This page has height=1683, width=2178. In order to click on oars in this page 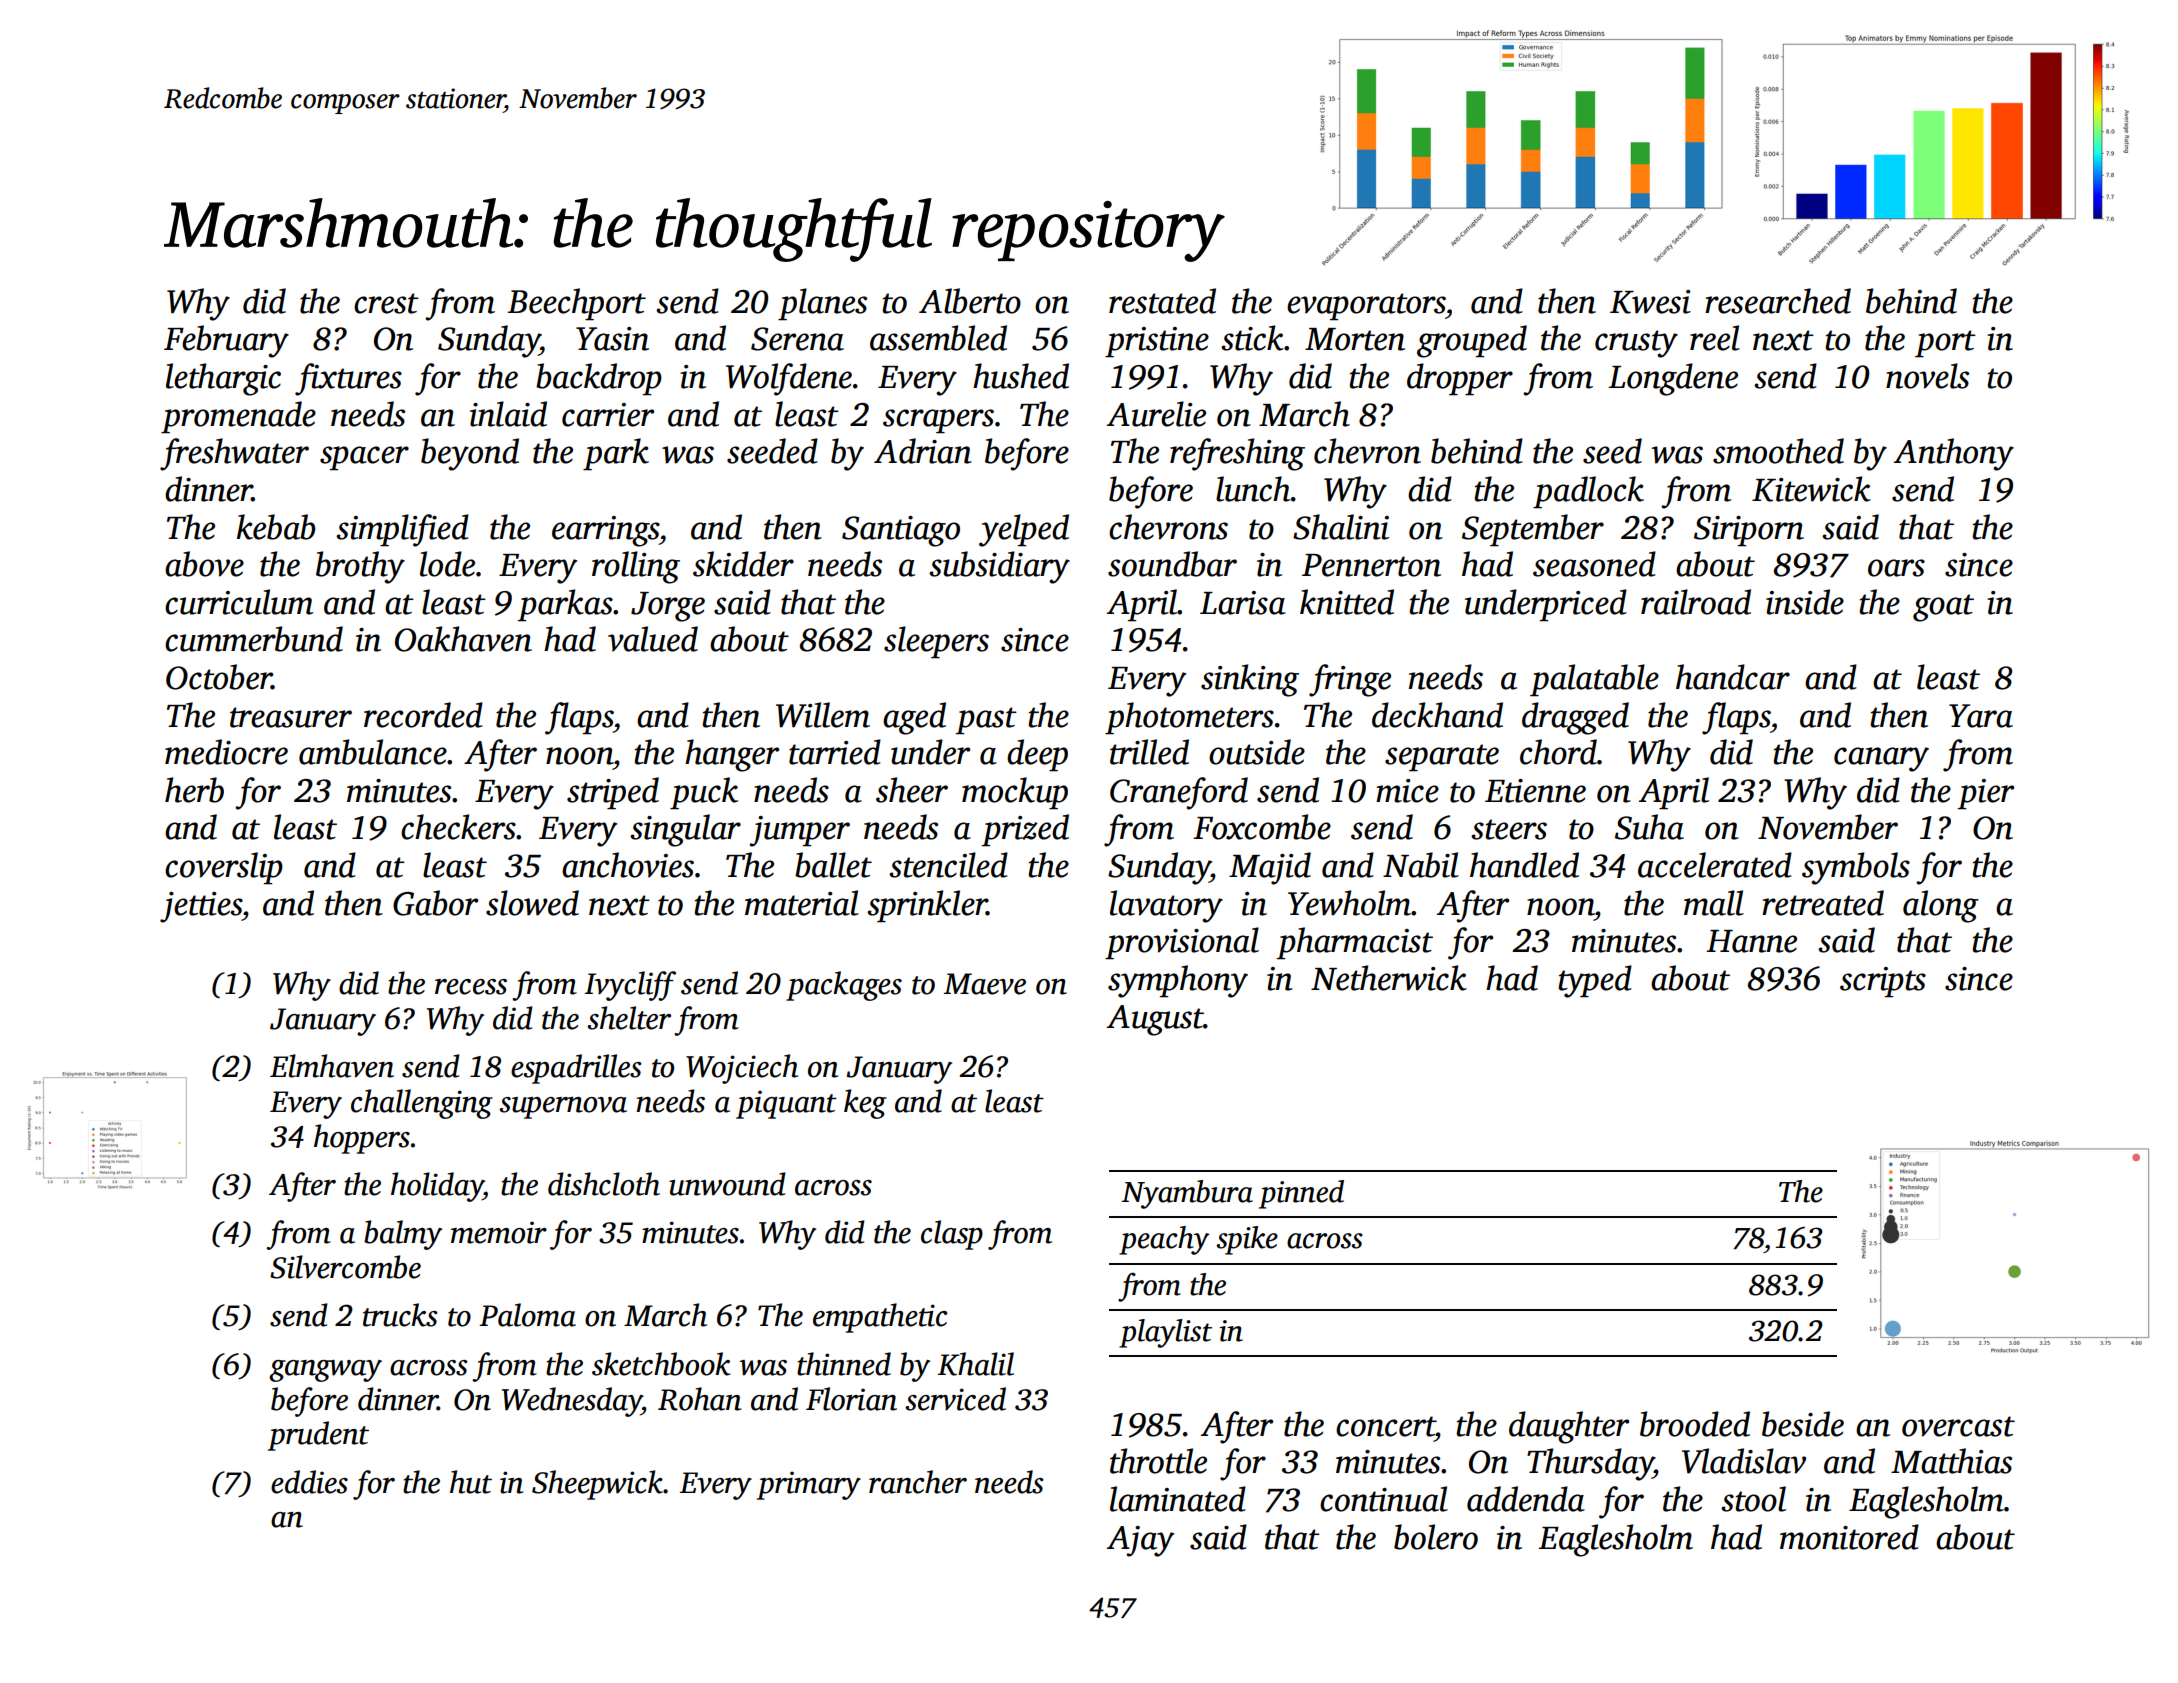, I will do `click(1896, 568)`.
